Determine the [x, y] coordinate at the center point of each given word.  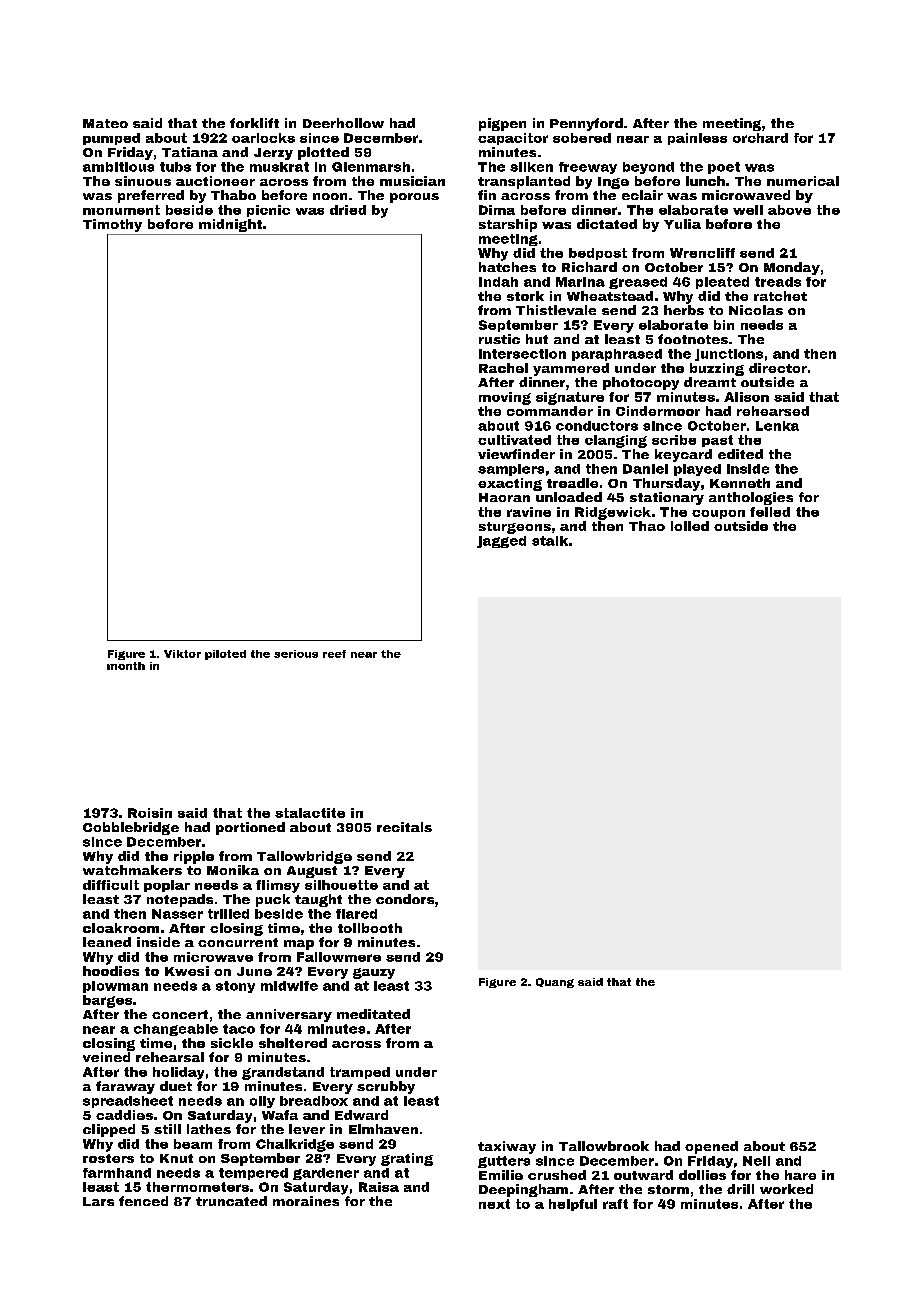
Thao [647, 526]
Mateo [105, 123]
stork [525, 296]
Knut [176, 1158]
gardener [326, 1174]
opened [711, 1147]
